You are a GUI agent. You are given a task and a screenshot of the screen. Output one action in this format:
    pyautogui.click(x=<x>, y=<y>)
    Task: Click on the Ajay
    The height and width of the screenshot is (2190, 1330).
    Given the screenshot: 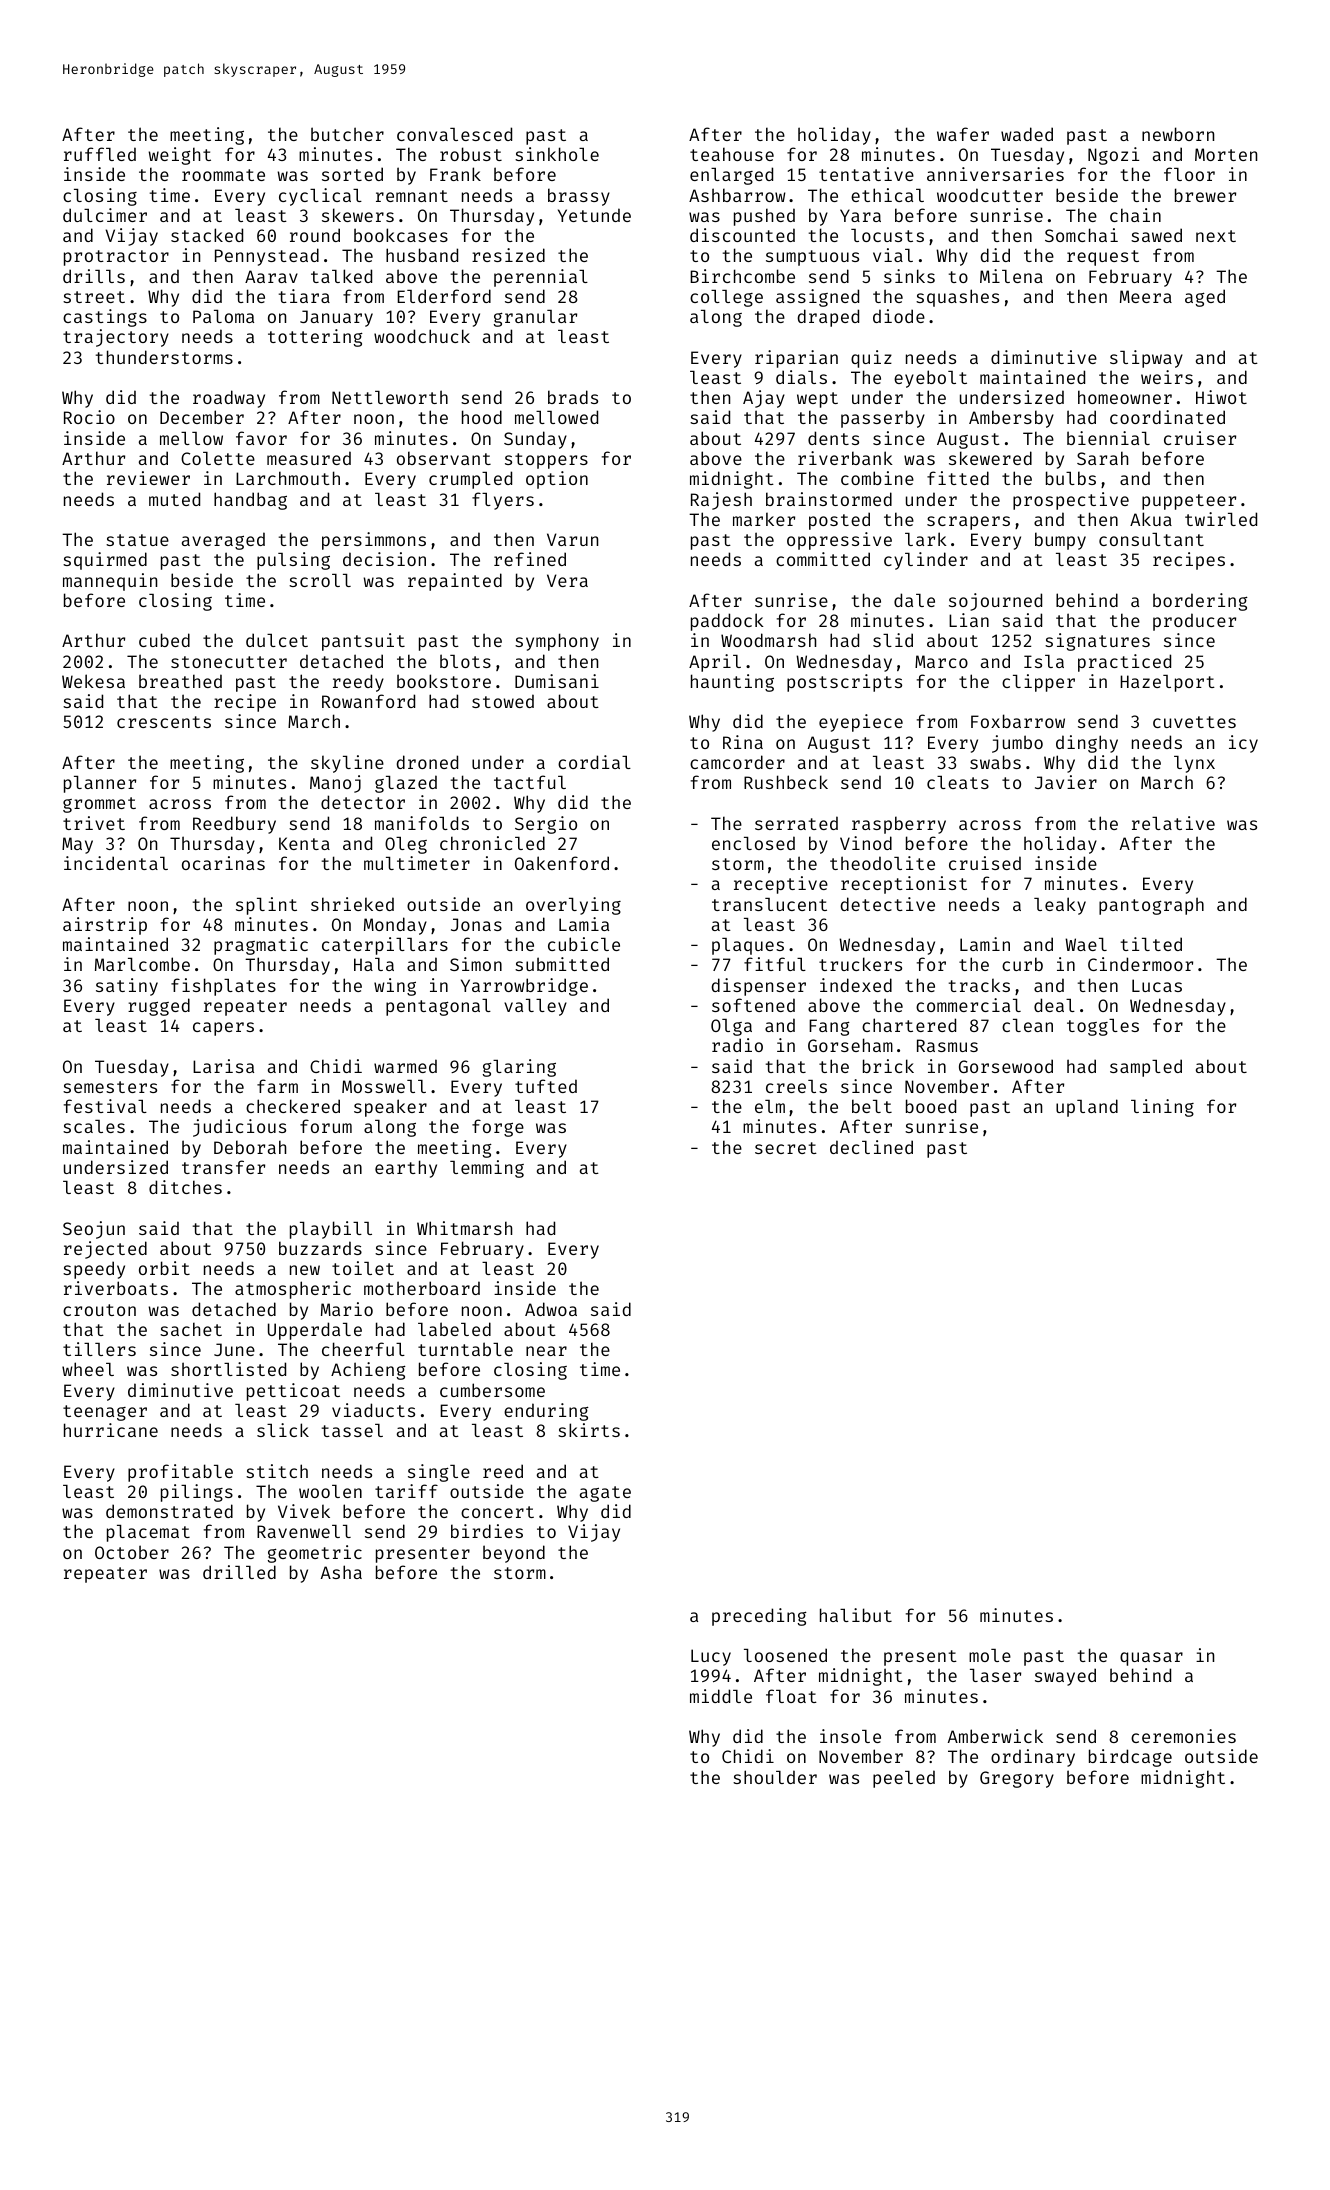 What is the action you would take?
    pyautogui.click(x=764, y=399)
